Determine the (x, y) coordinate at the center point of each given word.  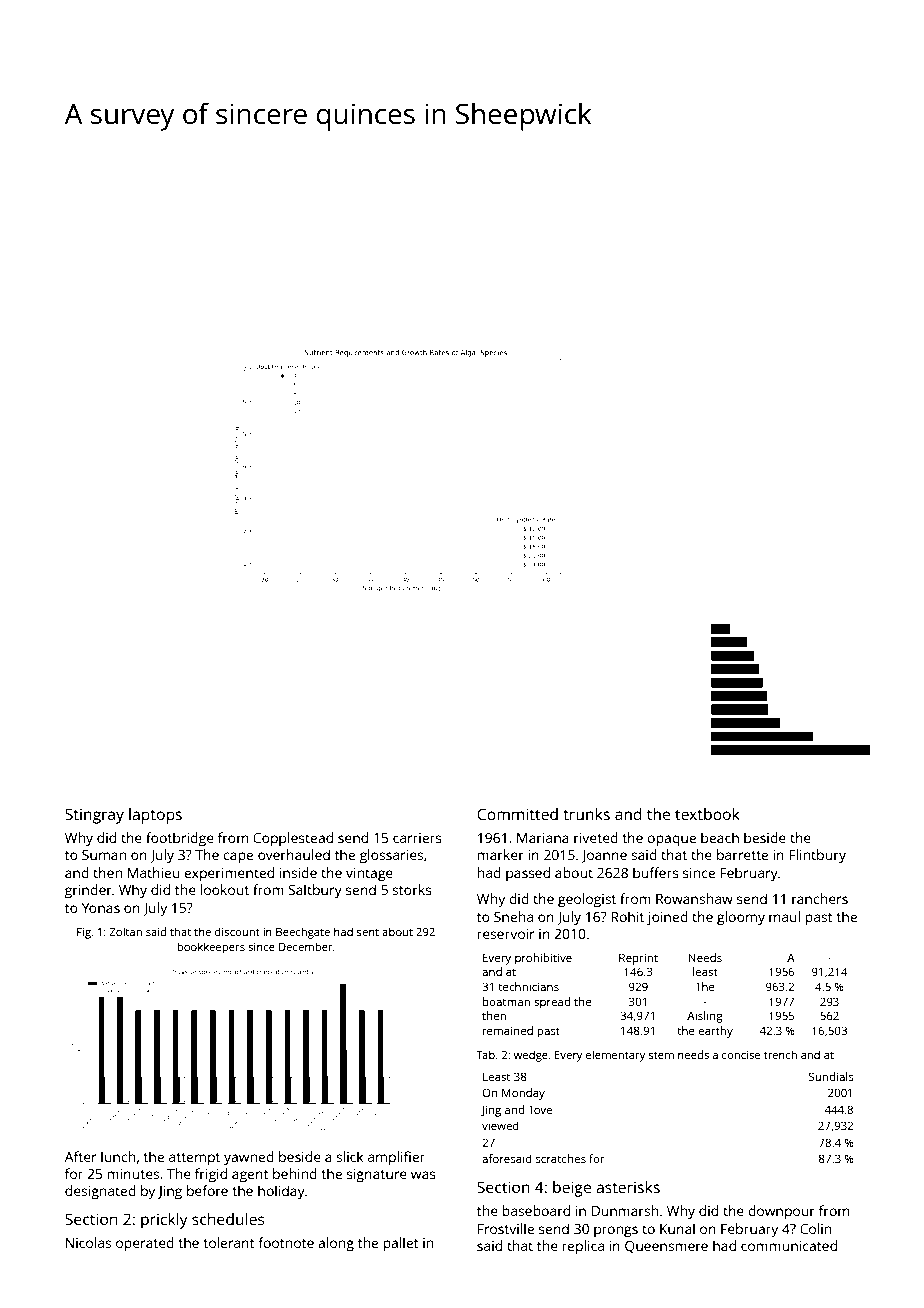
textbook (707, 814)
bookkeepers (211, 948)
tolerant (229, 1242)
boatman (506, 1001)
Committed (517, 814)
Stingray (94, 816)
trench (780, 1054)
